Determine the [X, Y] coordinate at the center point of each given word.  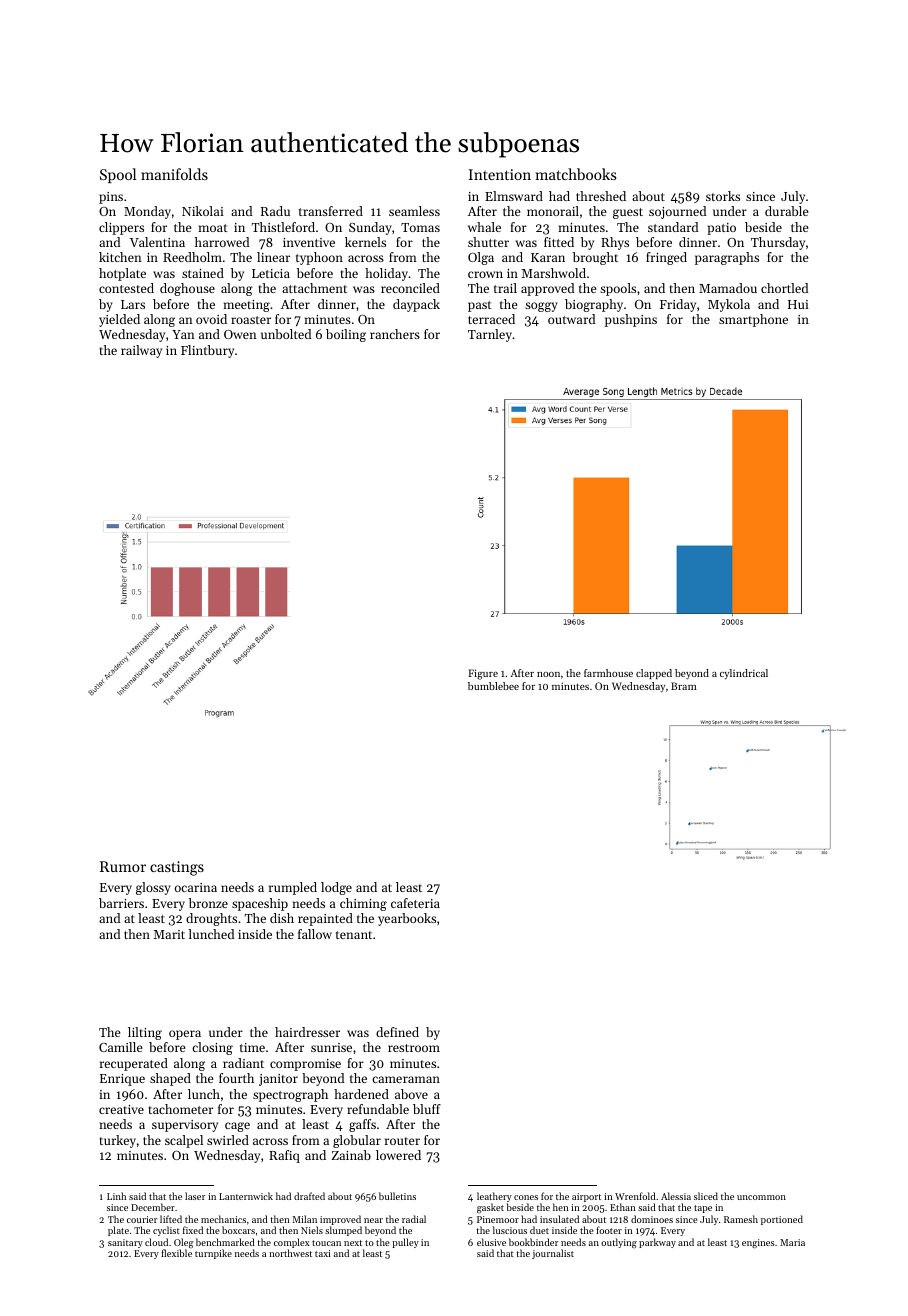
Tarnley [490, 335]
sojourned [677, 212]
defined [397, 1032]
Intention [500, 174]
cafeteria [415, 903]
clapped [654, 674]
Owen [240, 334]
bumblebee [493, 686]
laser [195, 1196]
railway [141, 351]
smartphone [753, 320]
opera [185, 1035]
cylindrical [744, 674]
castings [177, 868]
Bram [684, 686]
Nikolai [203, 211]
